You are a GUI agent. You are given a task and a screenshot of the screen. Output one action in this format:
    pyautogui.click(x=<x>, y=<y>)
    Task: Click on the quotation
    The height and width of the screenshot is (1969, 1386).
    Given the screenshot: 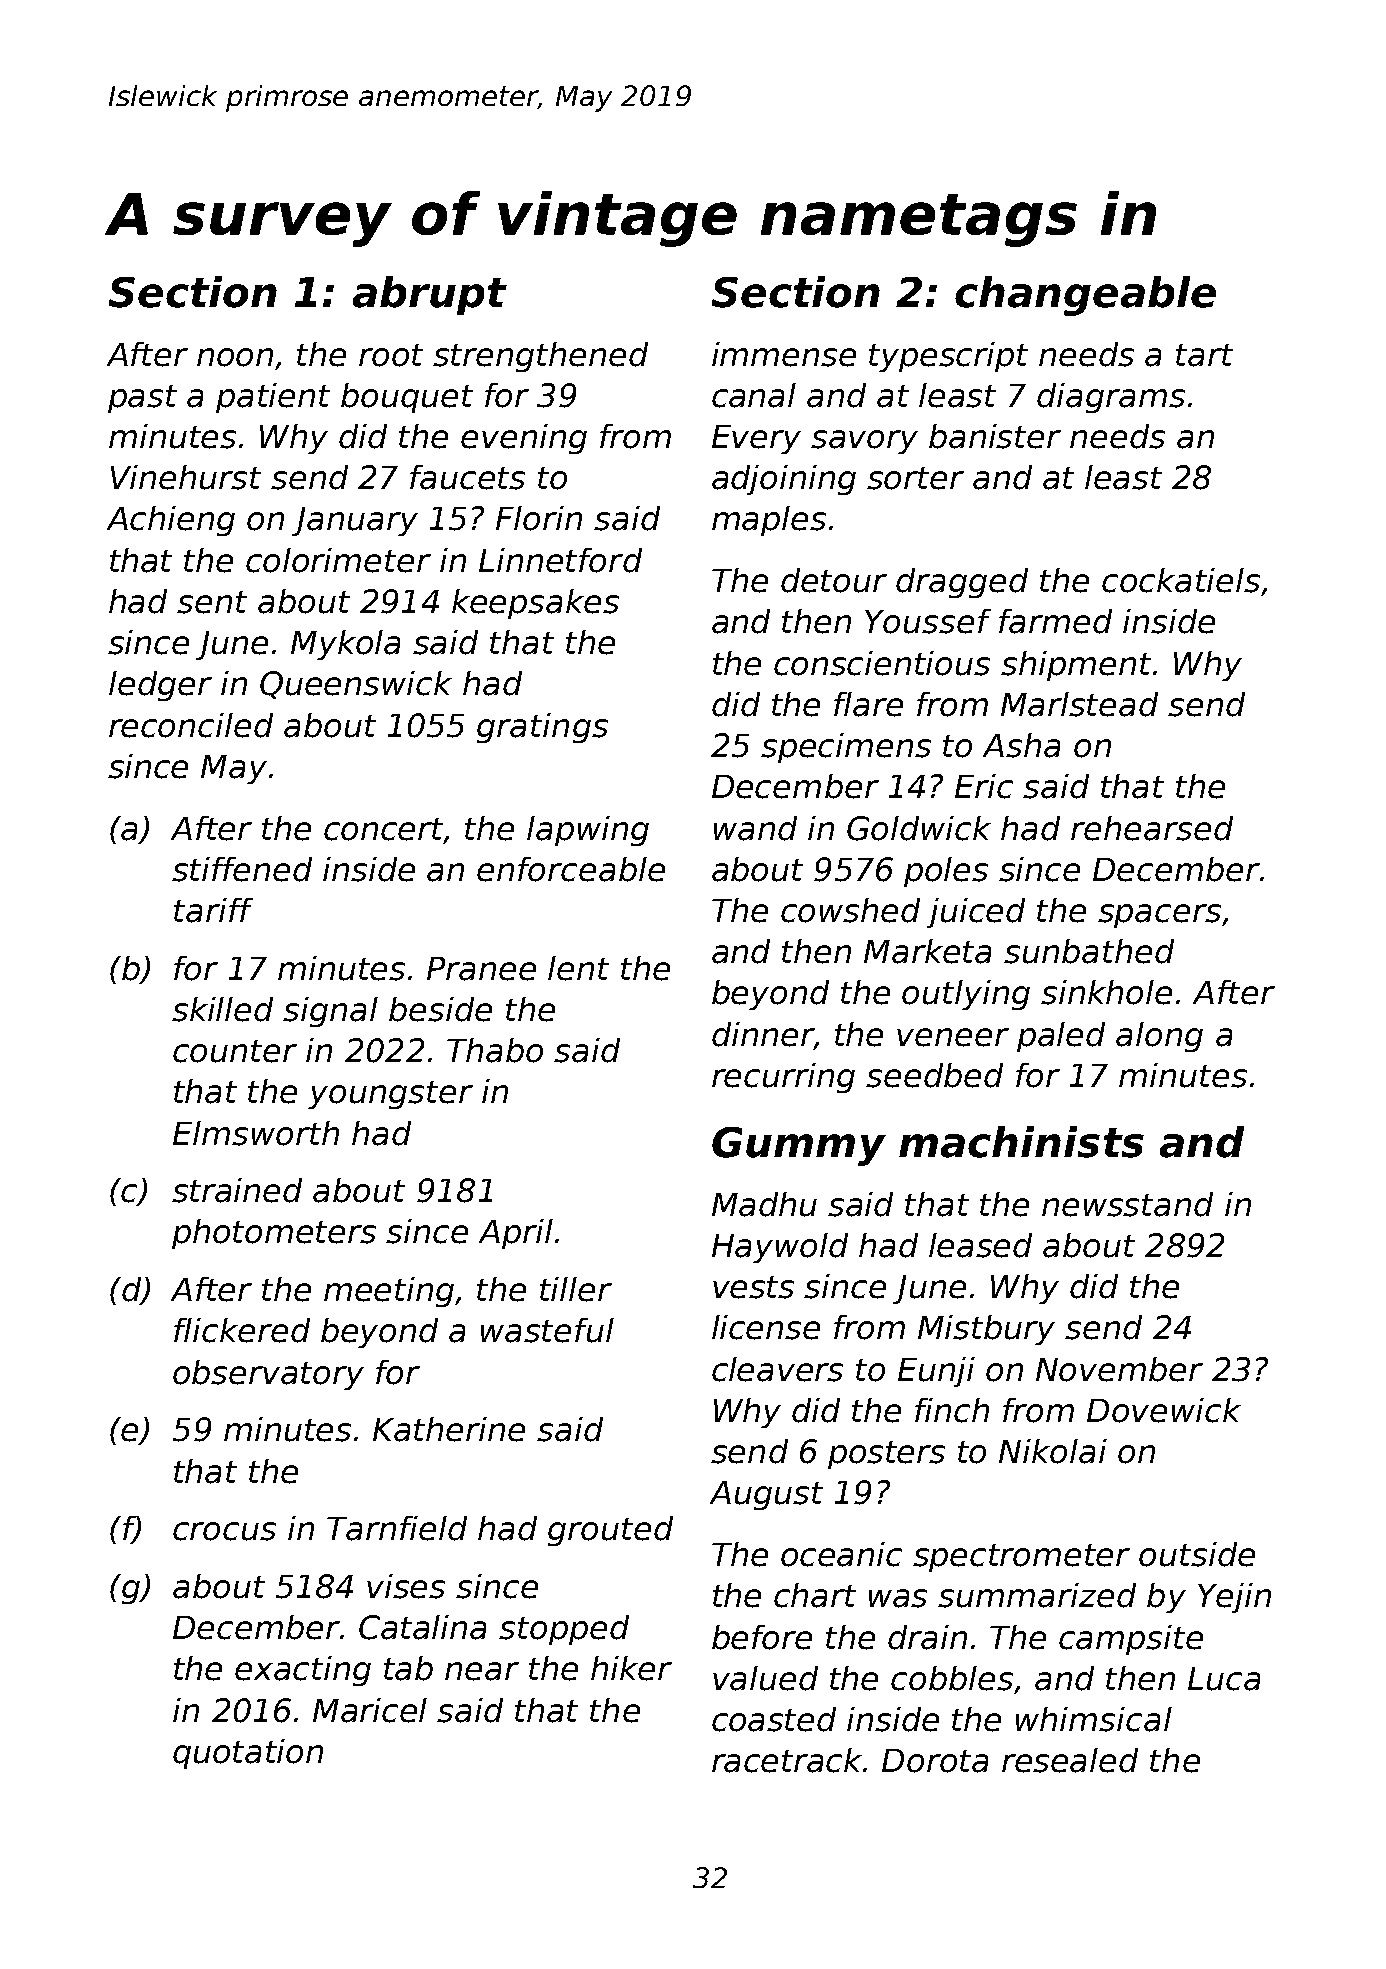 What is the action you would take?
    pyautogui.click(x=248, y=1754)
